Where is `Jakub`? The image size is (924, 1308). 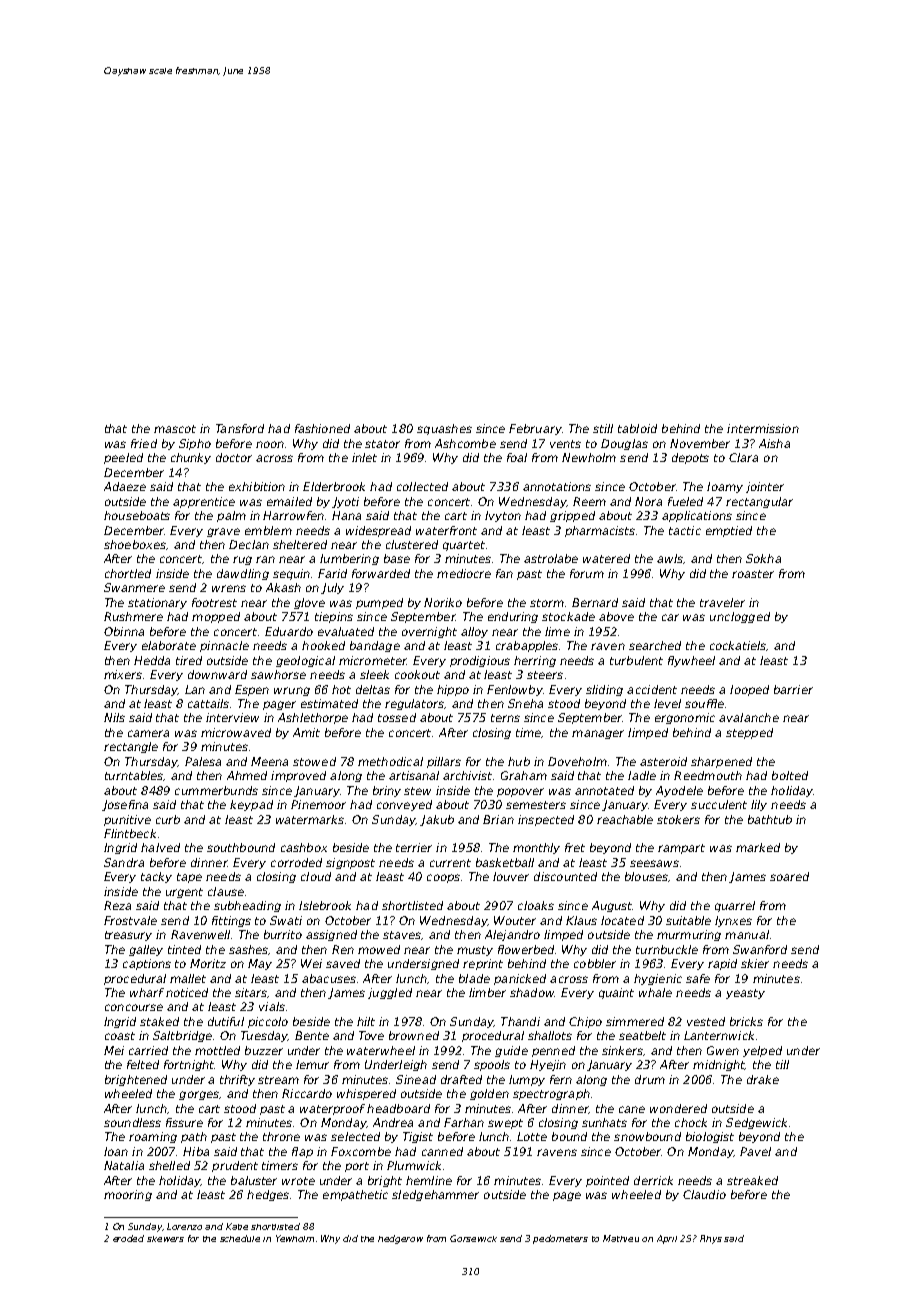 Jakub is located at coordinates (437, 820).
